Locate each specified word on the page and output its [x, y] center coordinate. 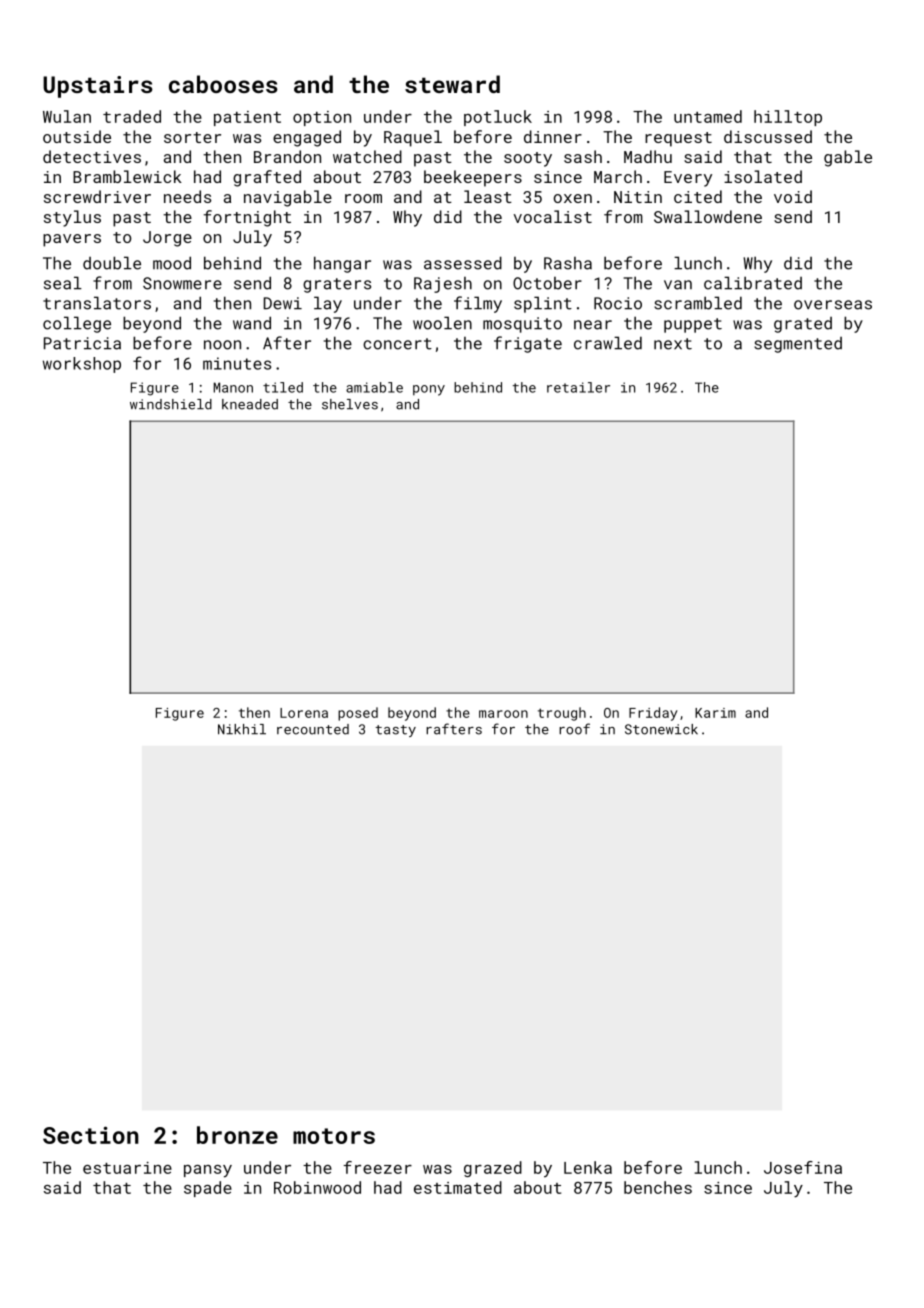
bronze [237, 1135]
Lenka [588, 1167]
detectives [92, 156]
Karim [715, 713]
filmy [478, 304]
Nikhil [242, 729]
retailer [578, 387]
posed [358, 714]
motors [334, 1136]
